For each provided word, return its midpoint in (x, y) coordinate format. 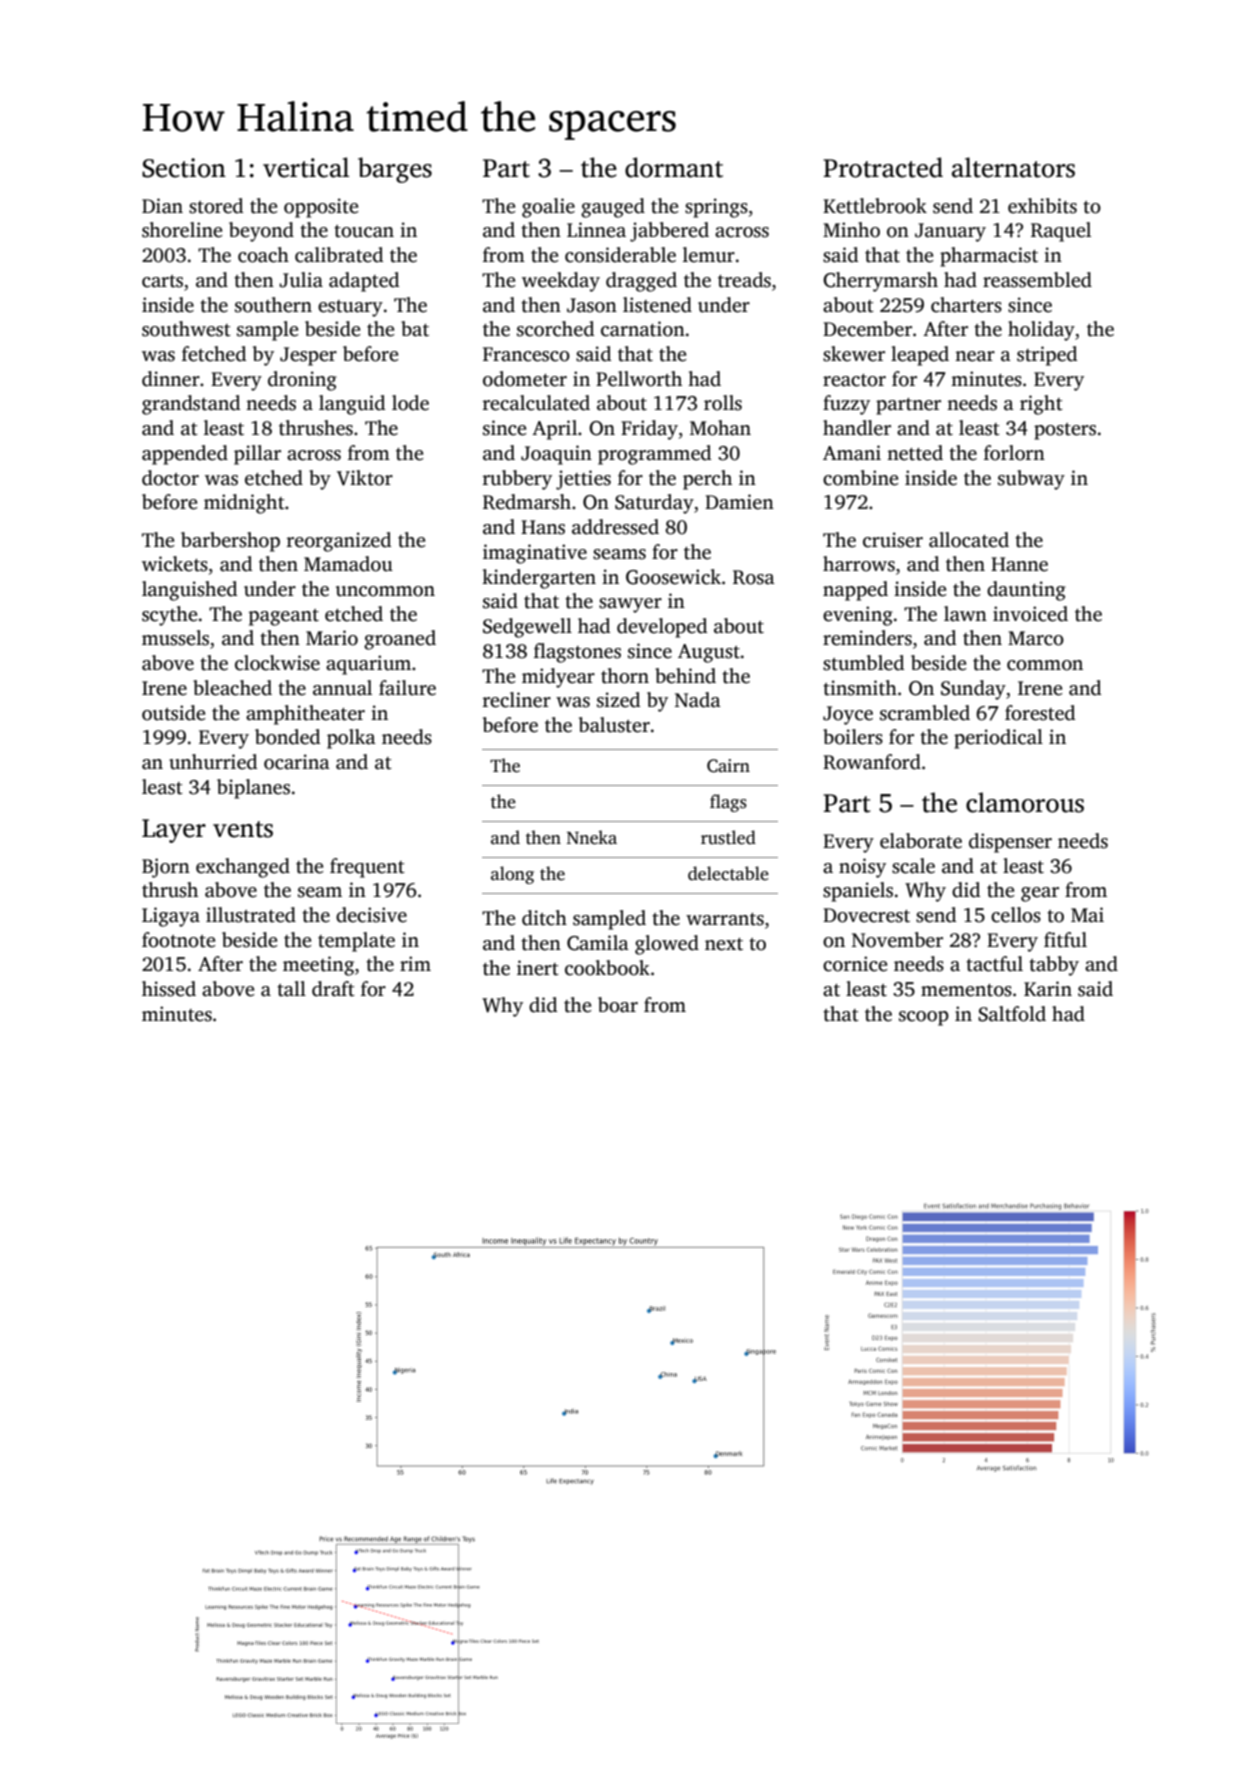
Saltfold (1012, 1014)
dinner (171, 379)
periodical (998, 739)
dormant (674, 167)
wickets (175, 564)
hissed (169, 989)
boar (618, 1005)
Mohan (720, 428)
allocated (969, 540)
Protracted (883, 167)
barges (395, 170)
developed (662, 628)
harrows (859, 564)
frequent (367, 868)
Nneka (592, 837)
